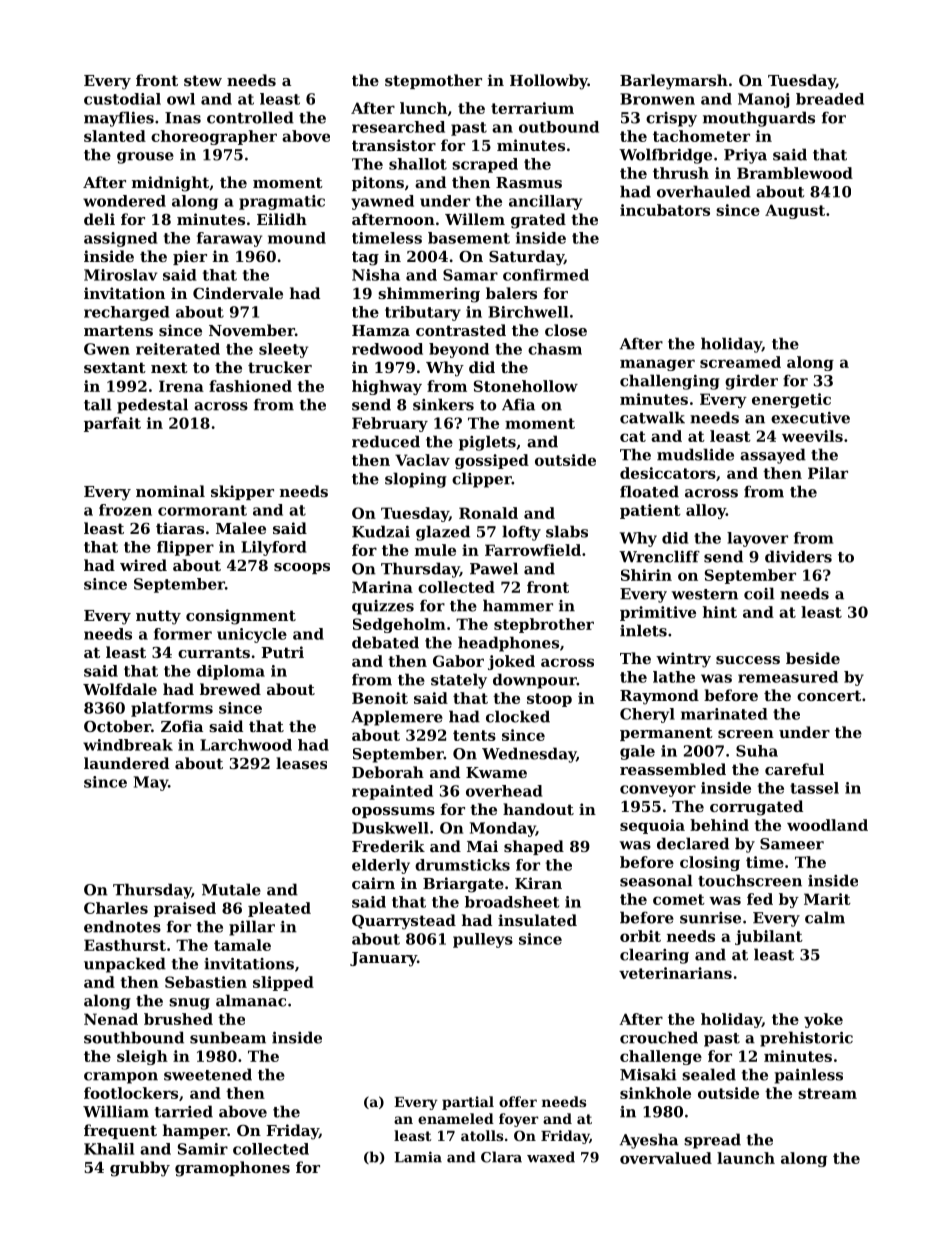  Describe the element at coordinates (545, 202) in the screenshot. I see `ancillary` at that location.
